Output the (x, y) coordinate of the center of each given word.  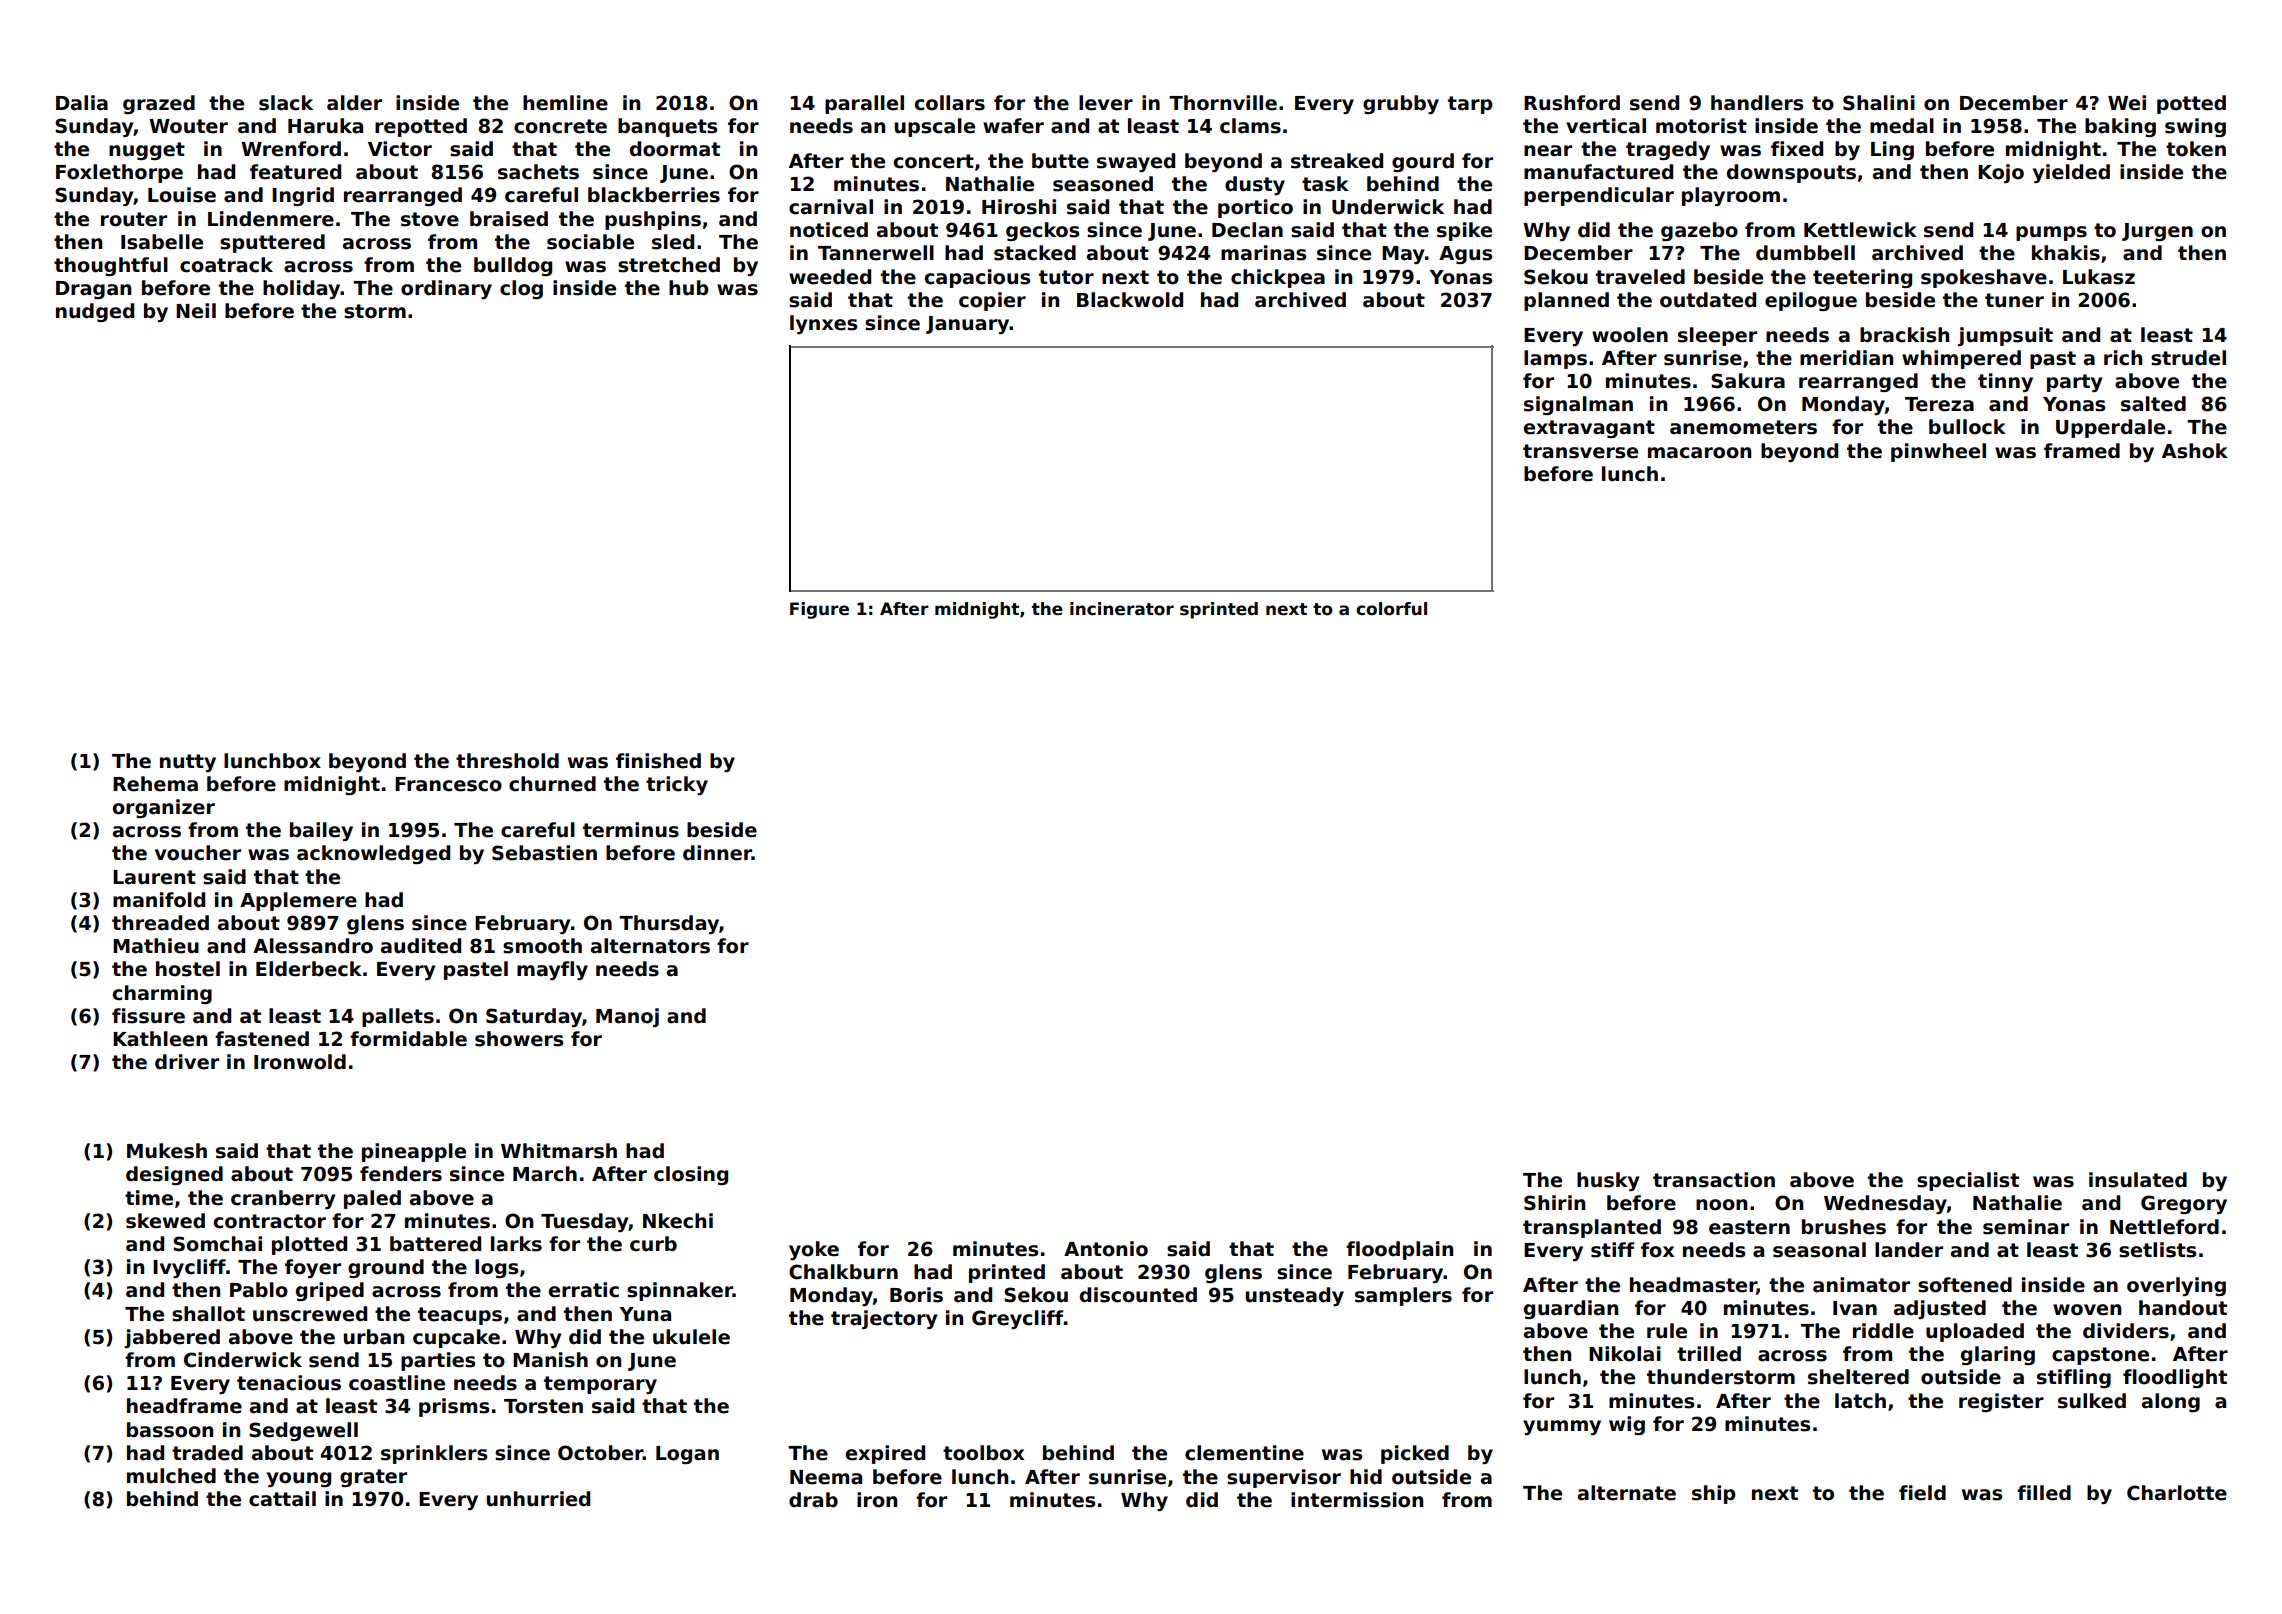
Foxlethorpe (119, 173)
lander (1909, 1250)
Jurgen (2157, 232)
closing (691, 1175)
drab (813, 1500)
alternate (1627, 1493)
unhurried (538, 1499)
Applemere (298, 901)
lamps (1555, 359)
